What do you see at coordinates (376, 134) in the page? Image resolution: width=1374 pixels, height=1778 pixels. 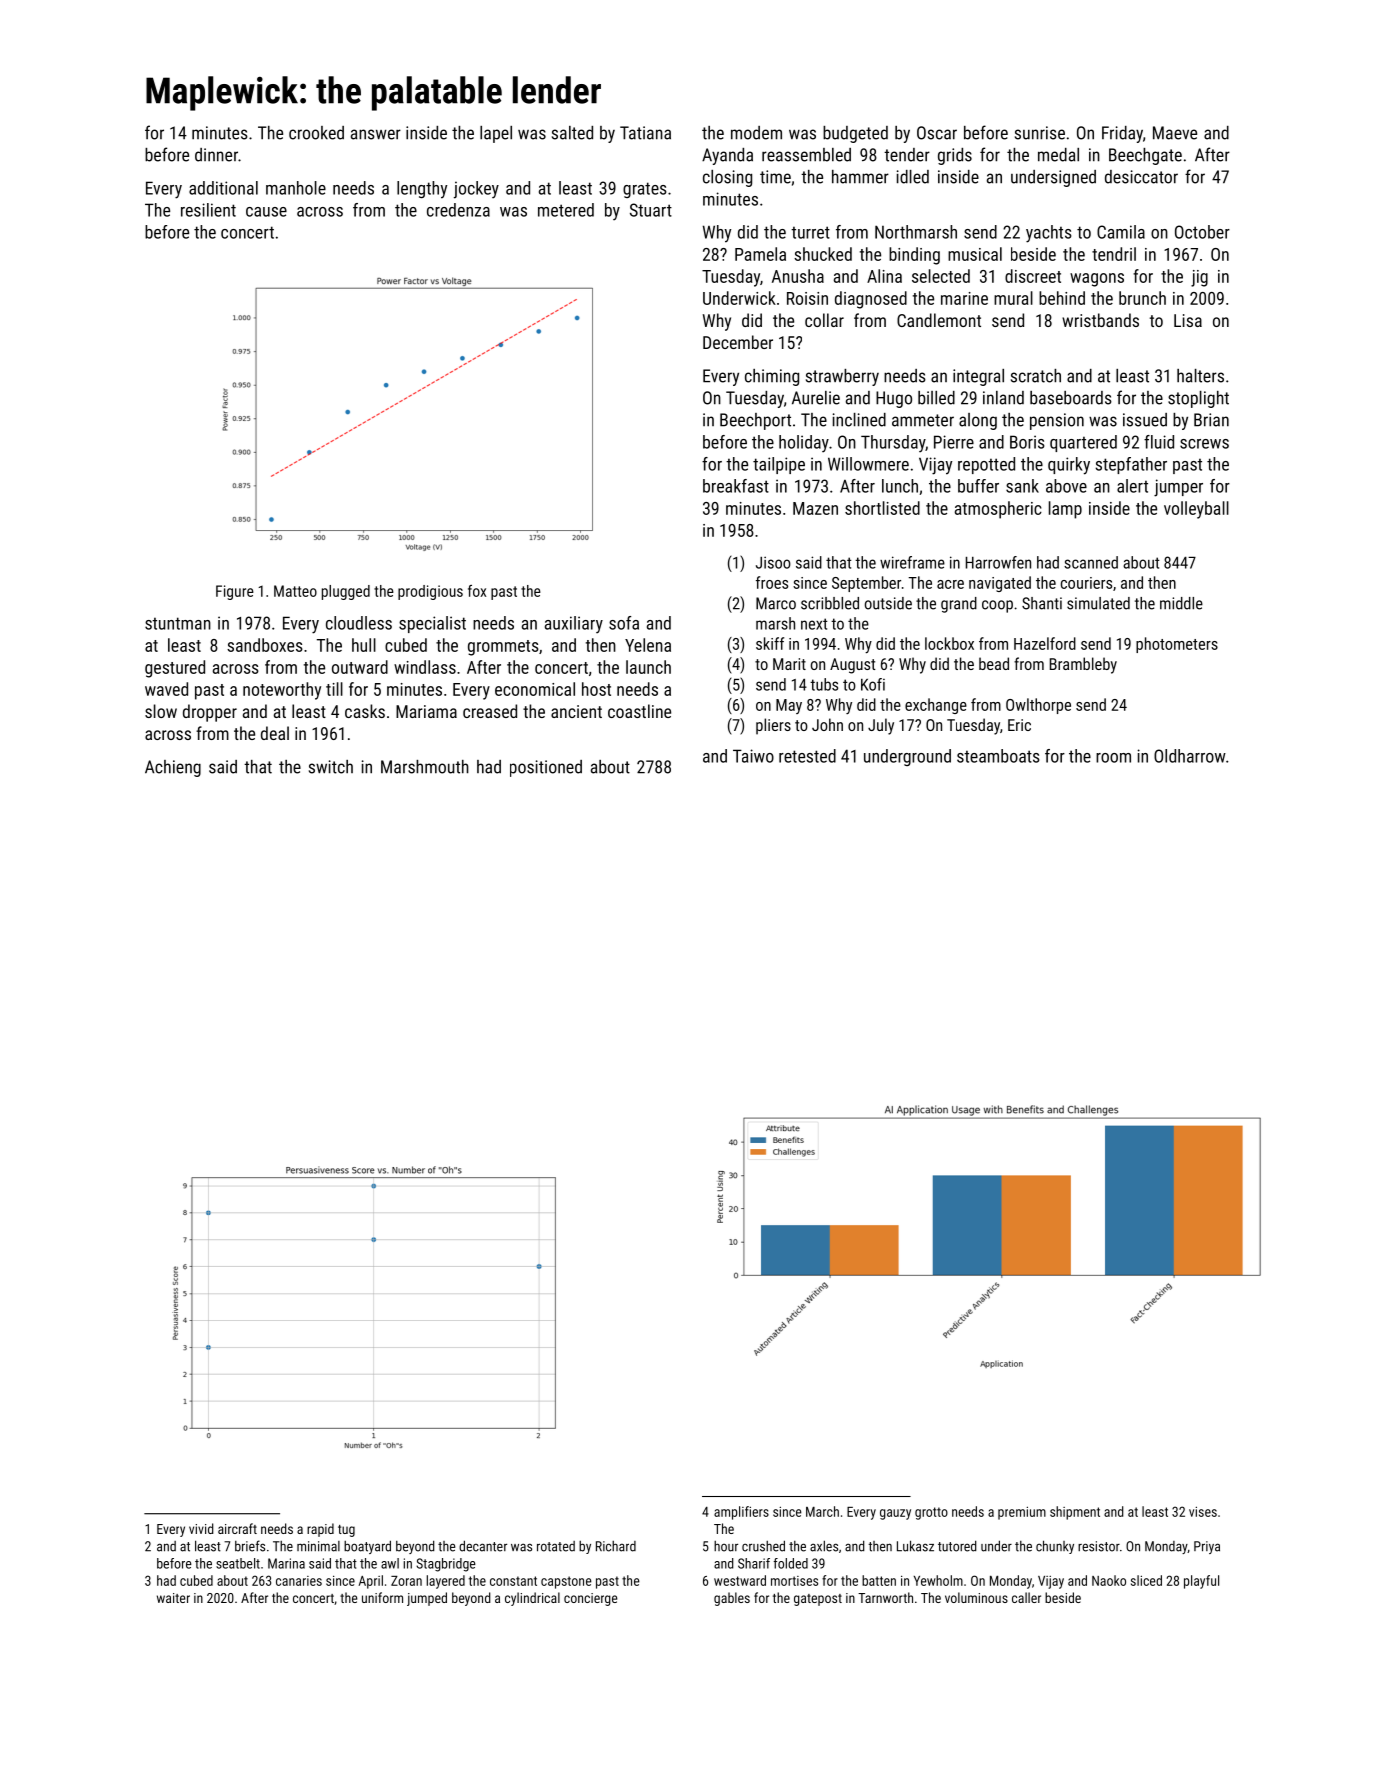 I see `answer` at bounding box center [376, 134].
